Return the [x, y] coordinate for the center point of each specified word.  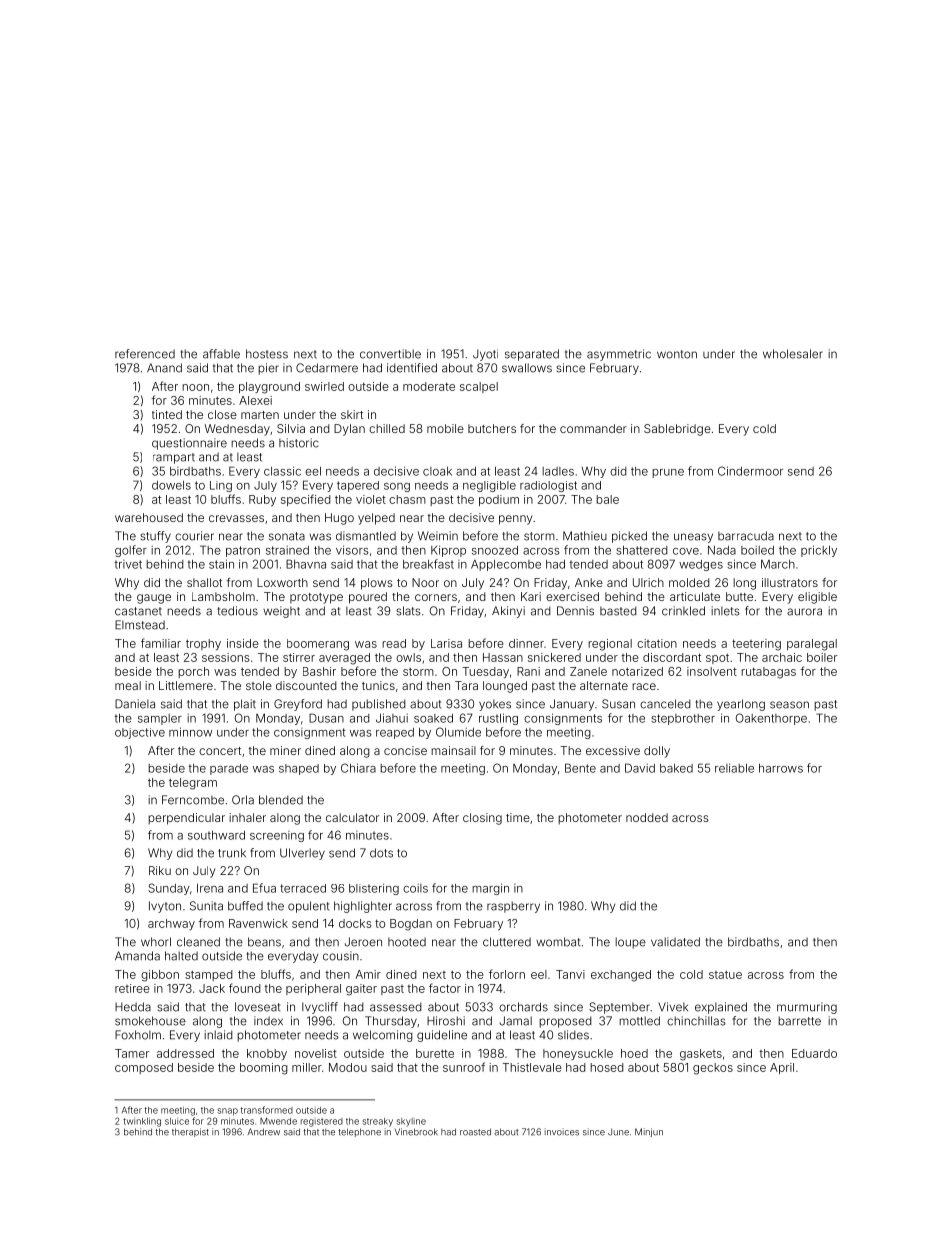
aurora [804, 612]
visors [352, 550]
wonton [677, 354]
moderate [429, 386]
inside [243, 643]
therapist [190, 1132]
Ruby [262, 500]
